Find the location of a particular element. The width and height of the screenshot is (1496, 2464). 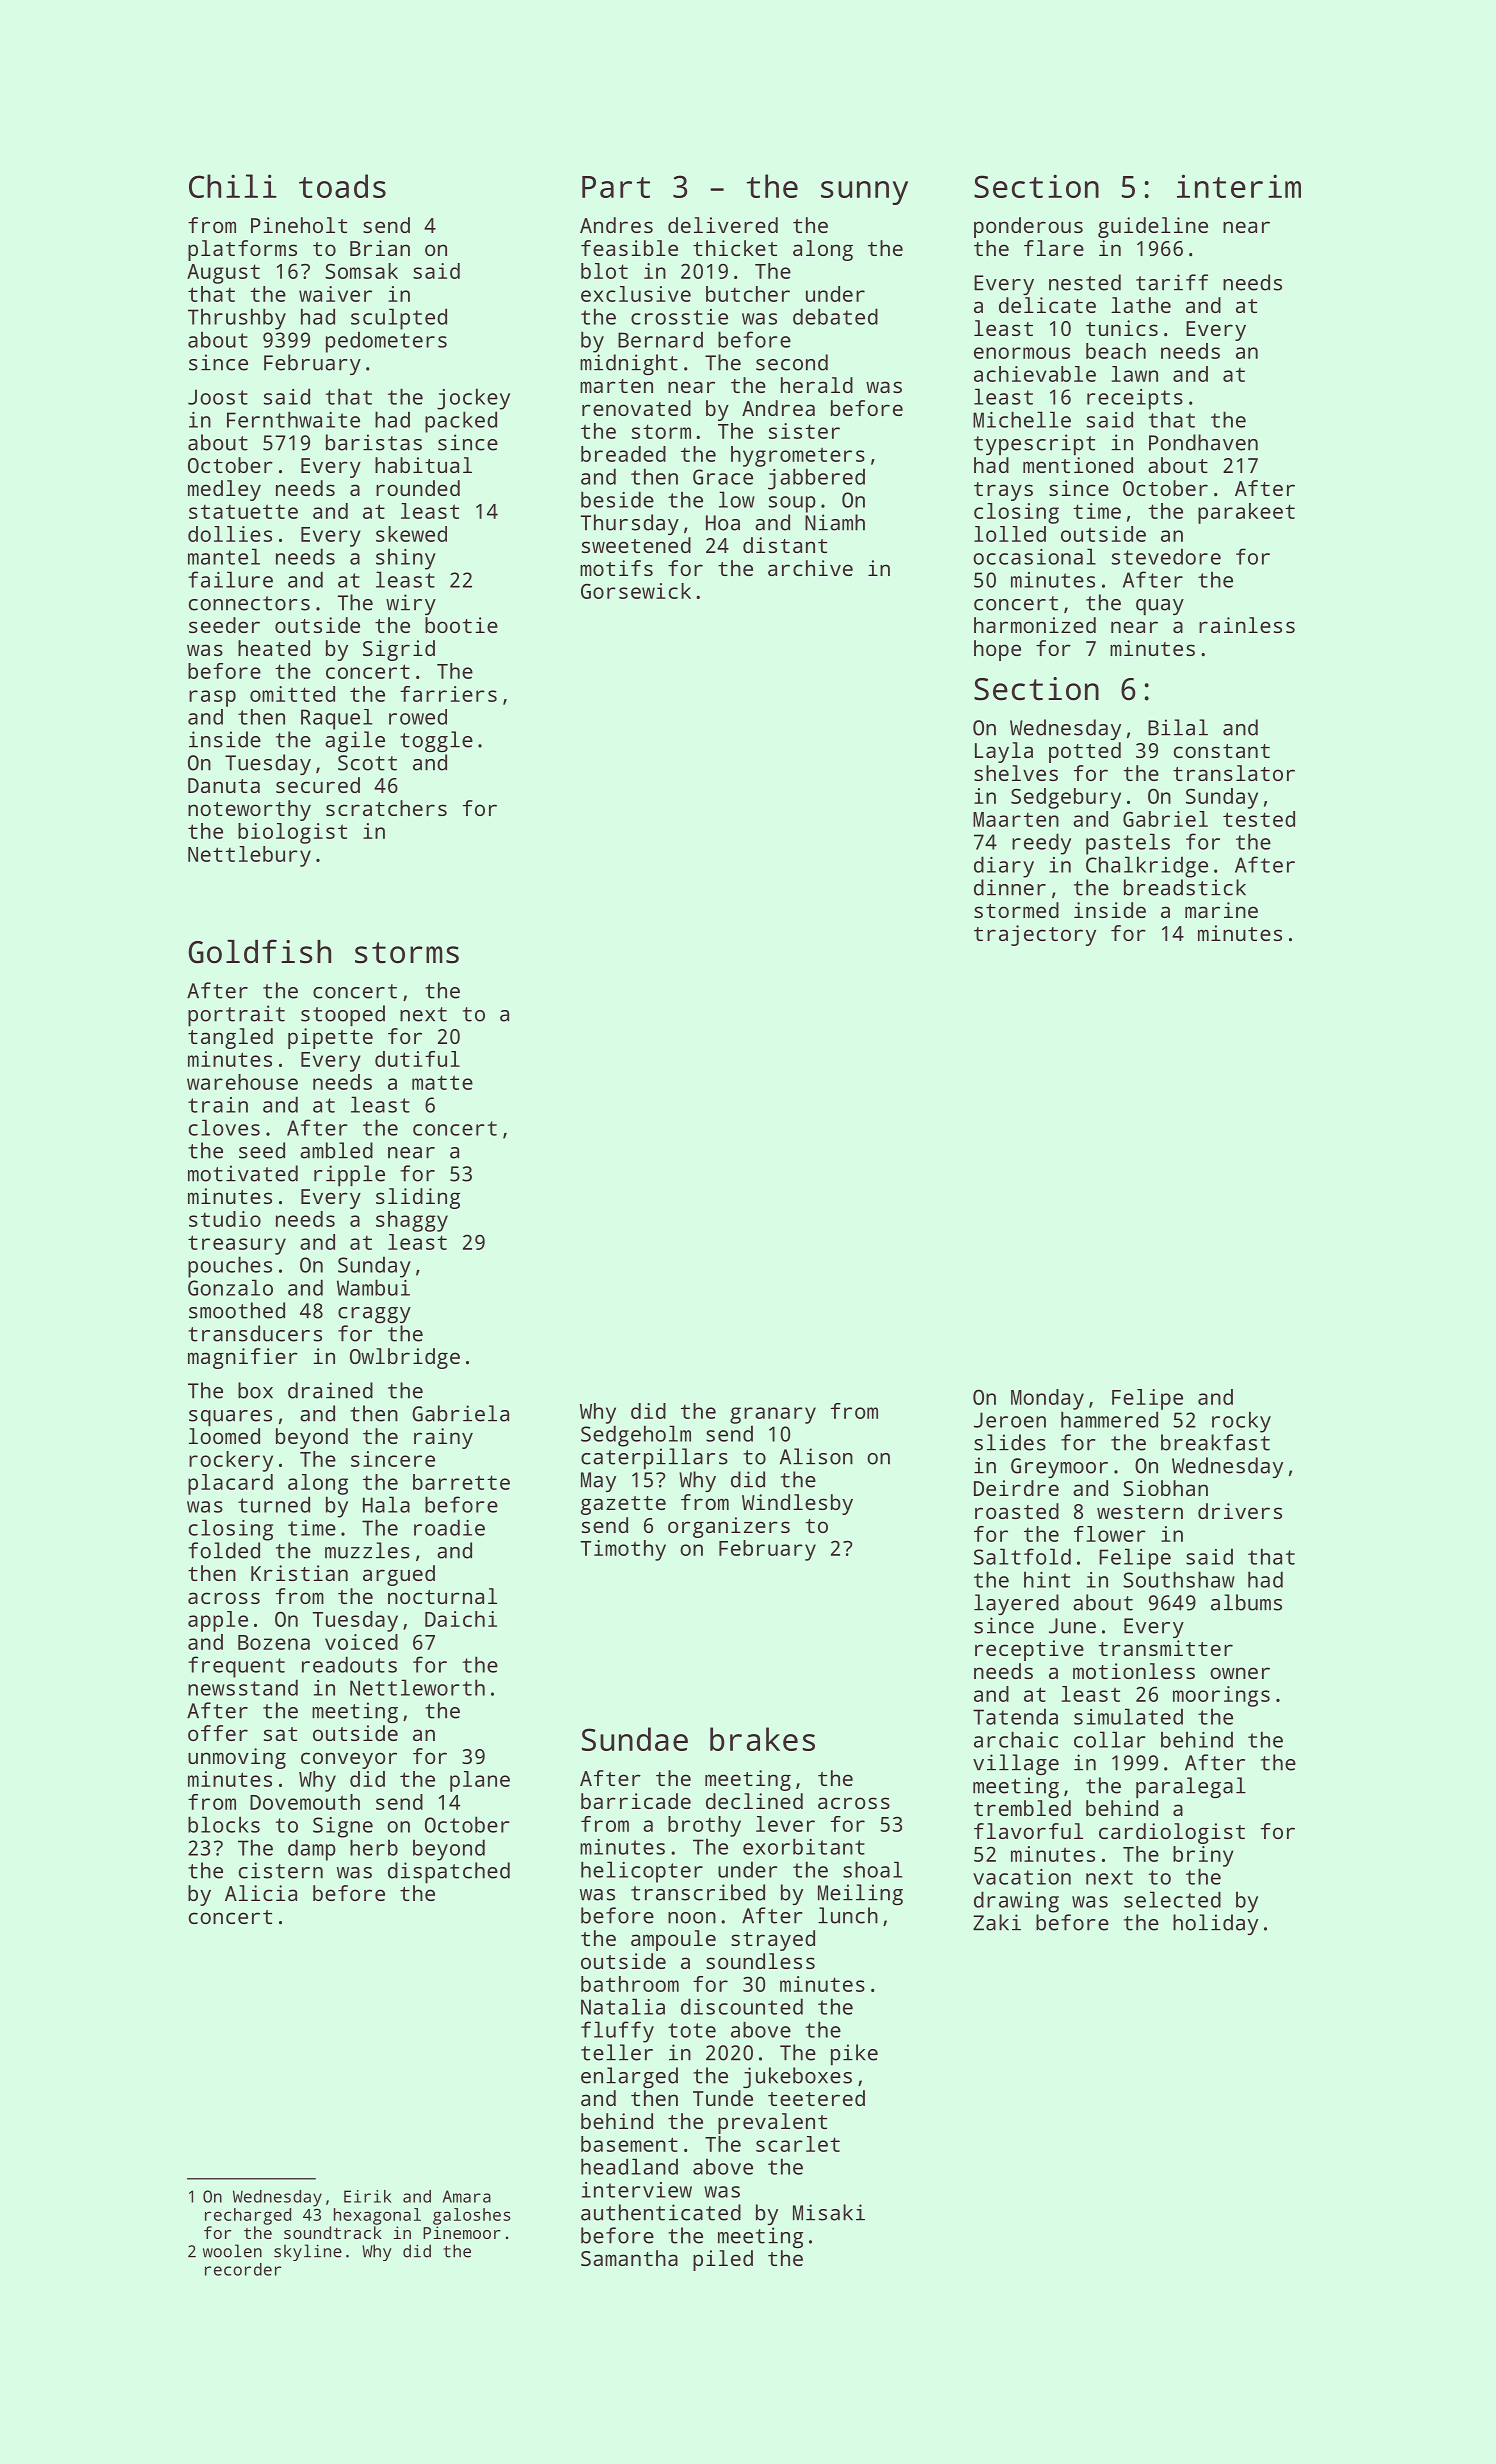

mantel is located at coordinates (224, 556).
